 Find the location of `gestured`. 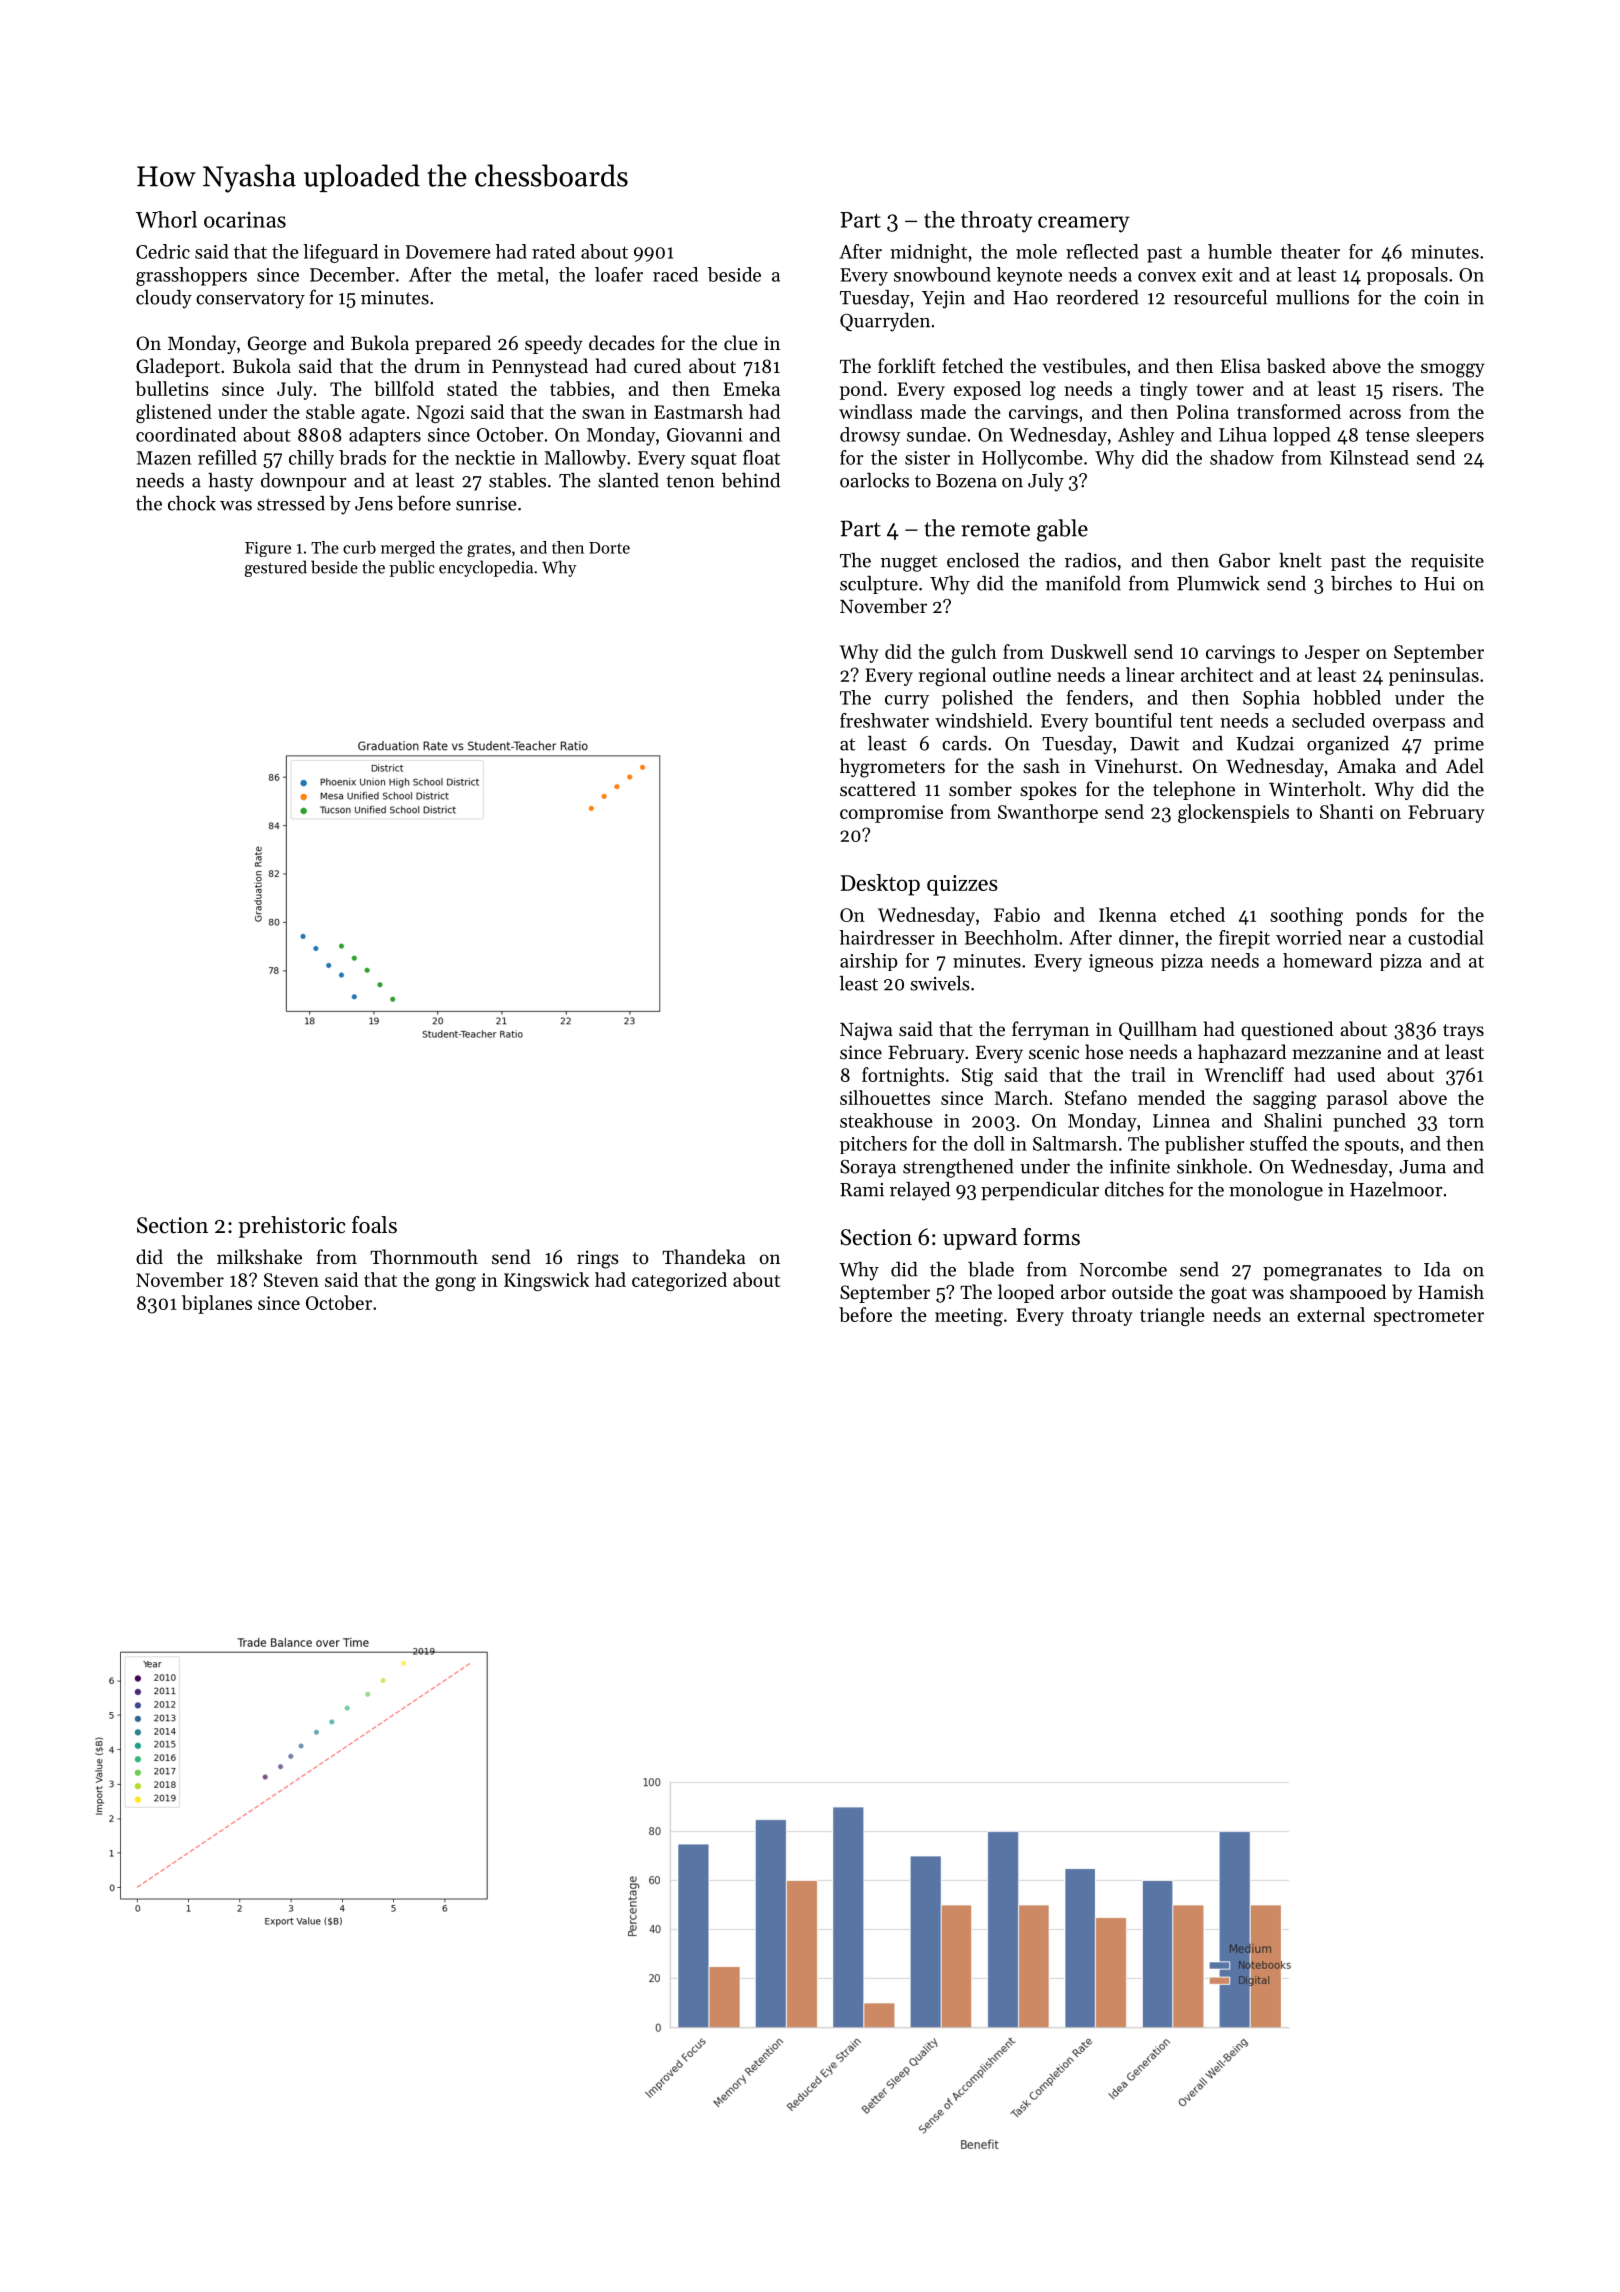

gestured is located at coordinates (276, 568).
